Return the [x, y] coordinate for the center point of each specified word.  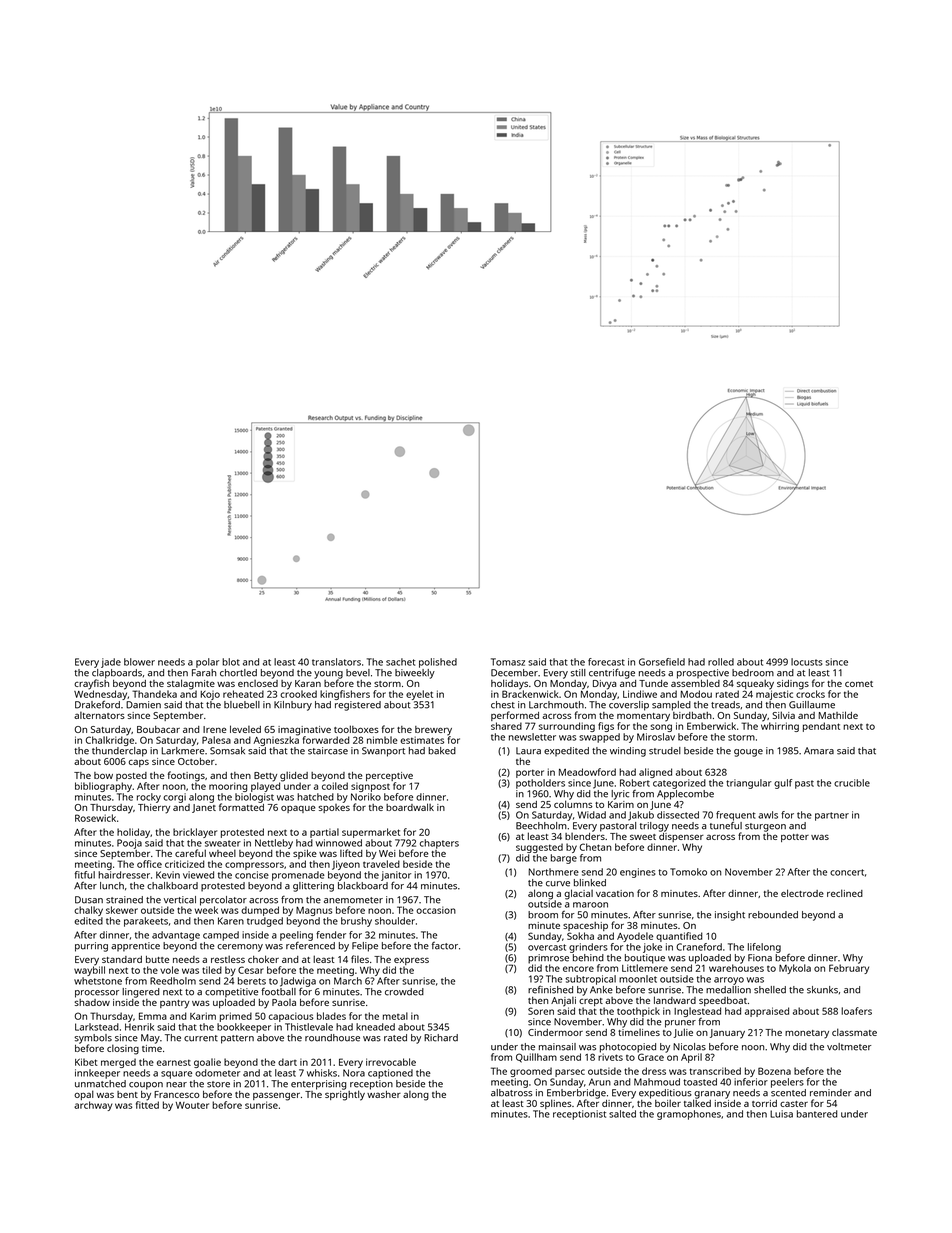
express [411, 961]
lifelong [764, 948]
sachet [400, 662]
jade [111, 663]
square [176, 1075]
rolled [721, 662]
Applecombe [685, 795]
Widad [592, 815]
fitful [85, 875]
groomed [531, 1072]
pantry [175, 1004]
